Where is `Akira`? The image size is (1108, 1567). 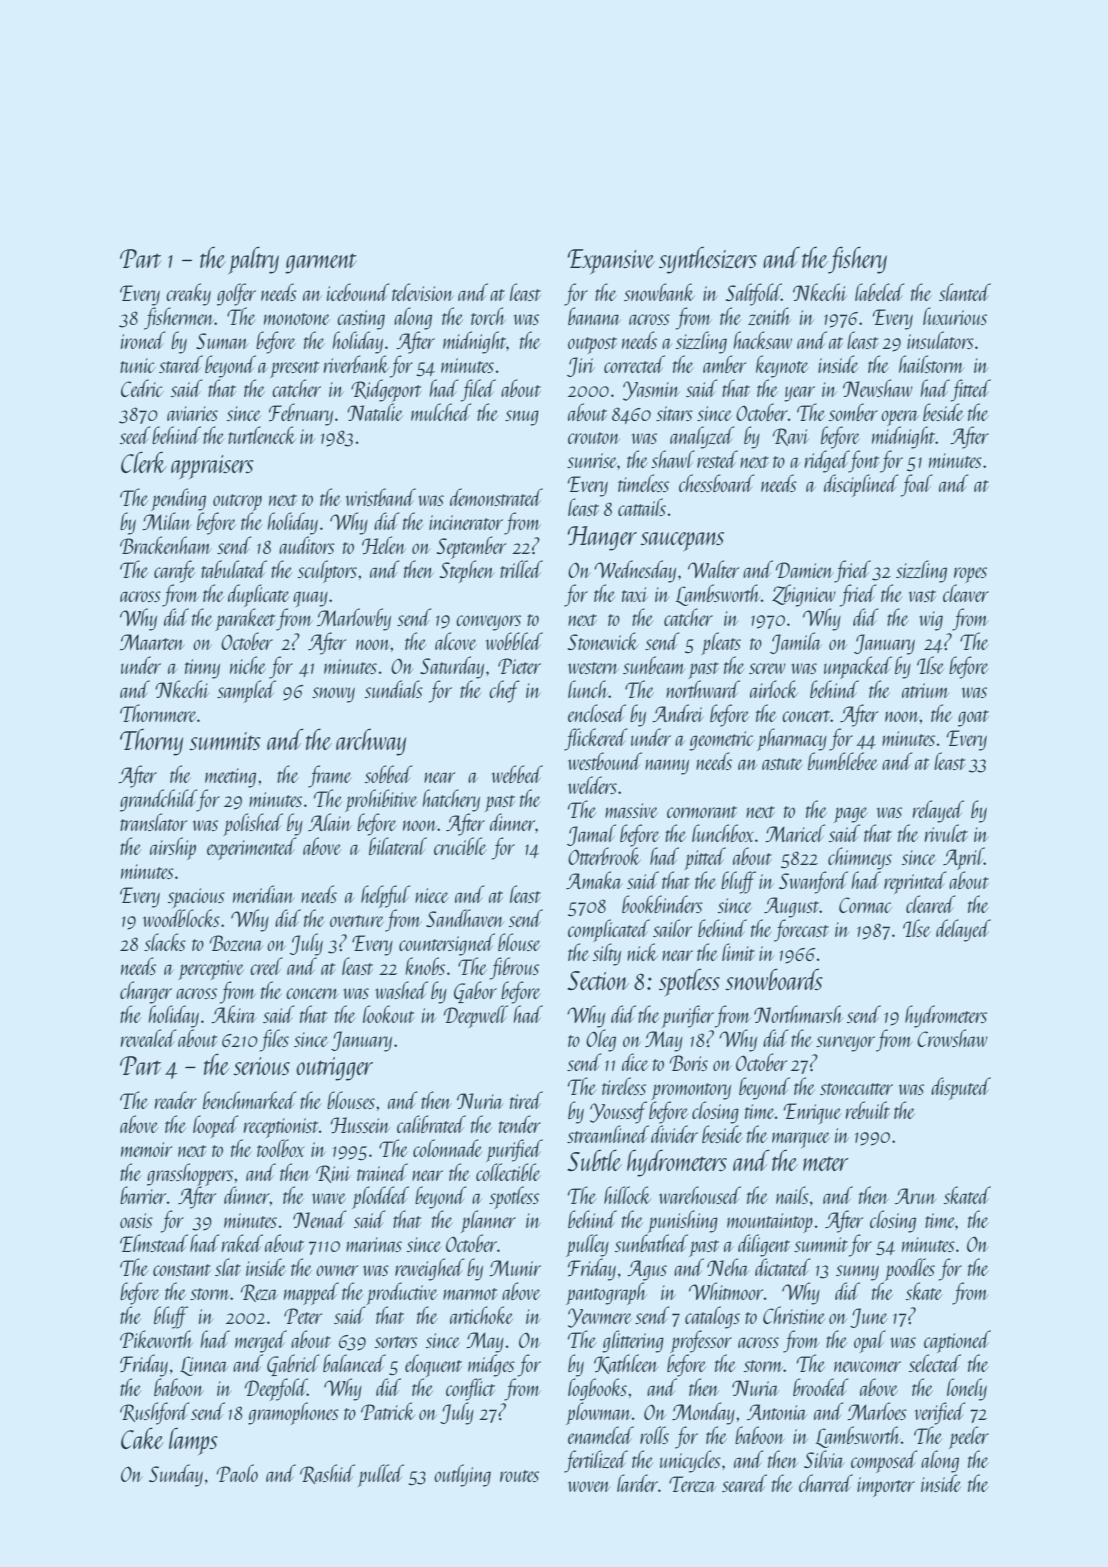
Akira is located at coordinates (233, 1014).
